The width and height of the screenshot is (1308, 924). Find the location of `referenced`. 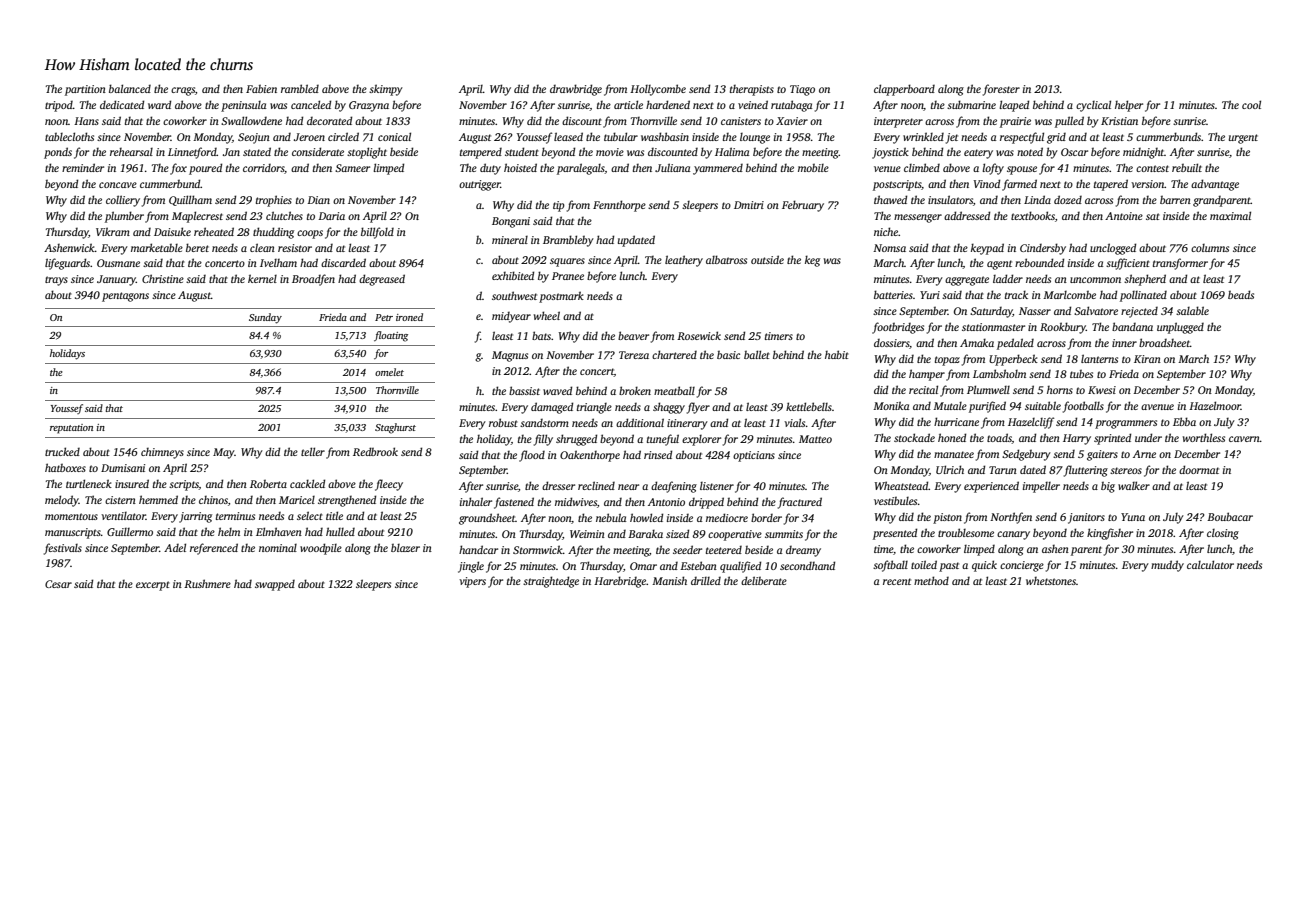

referenced is located at coordinates (214, 549).
